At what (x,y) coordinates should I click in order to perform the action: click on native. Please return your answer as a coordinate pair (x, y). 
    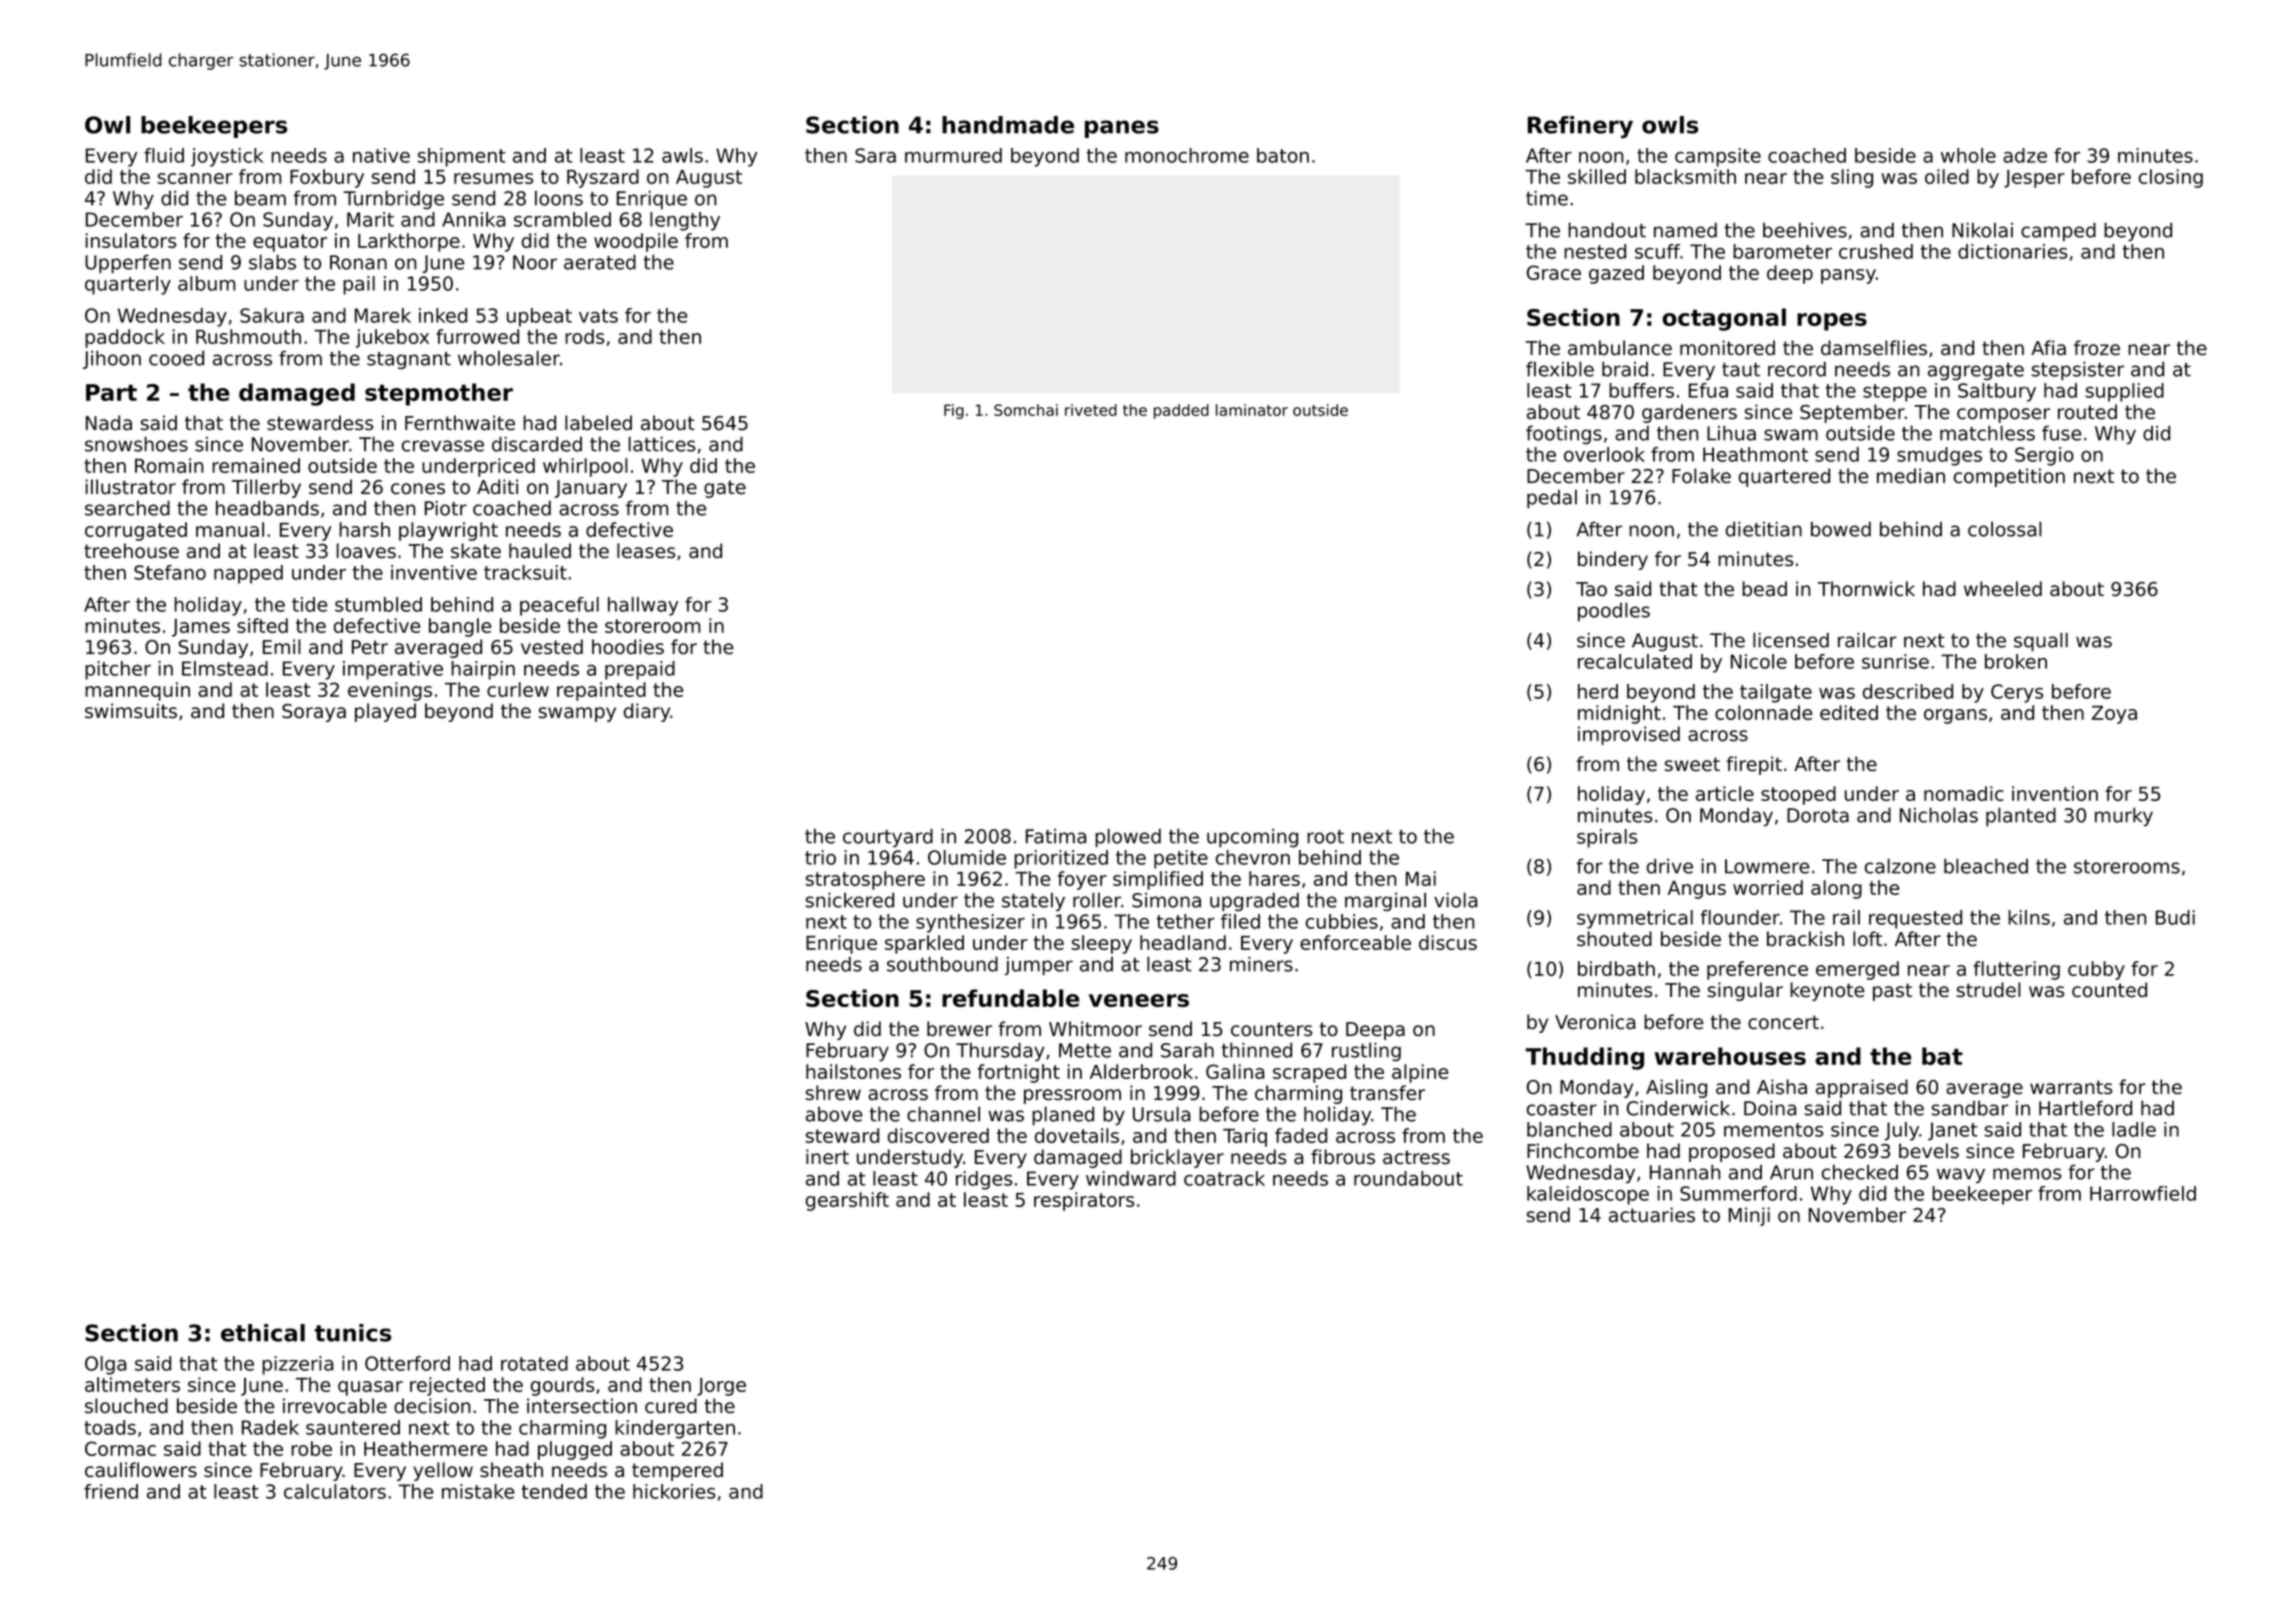
    Looking at the image, I should click on (381, 155).
